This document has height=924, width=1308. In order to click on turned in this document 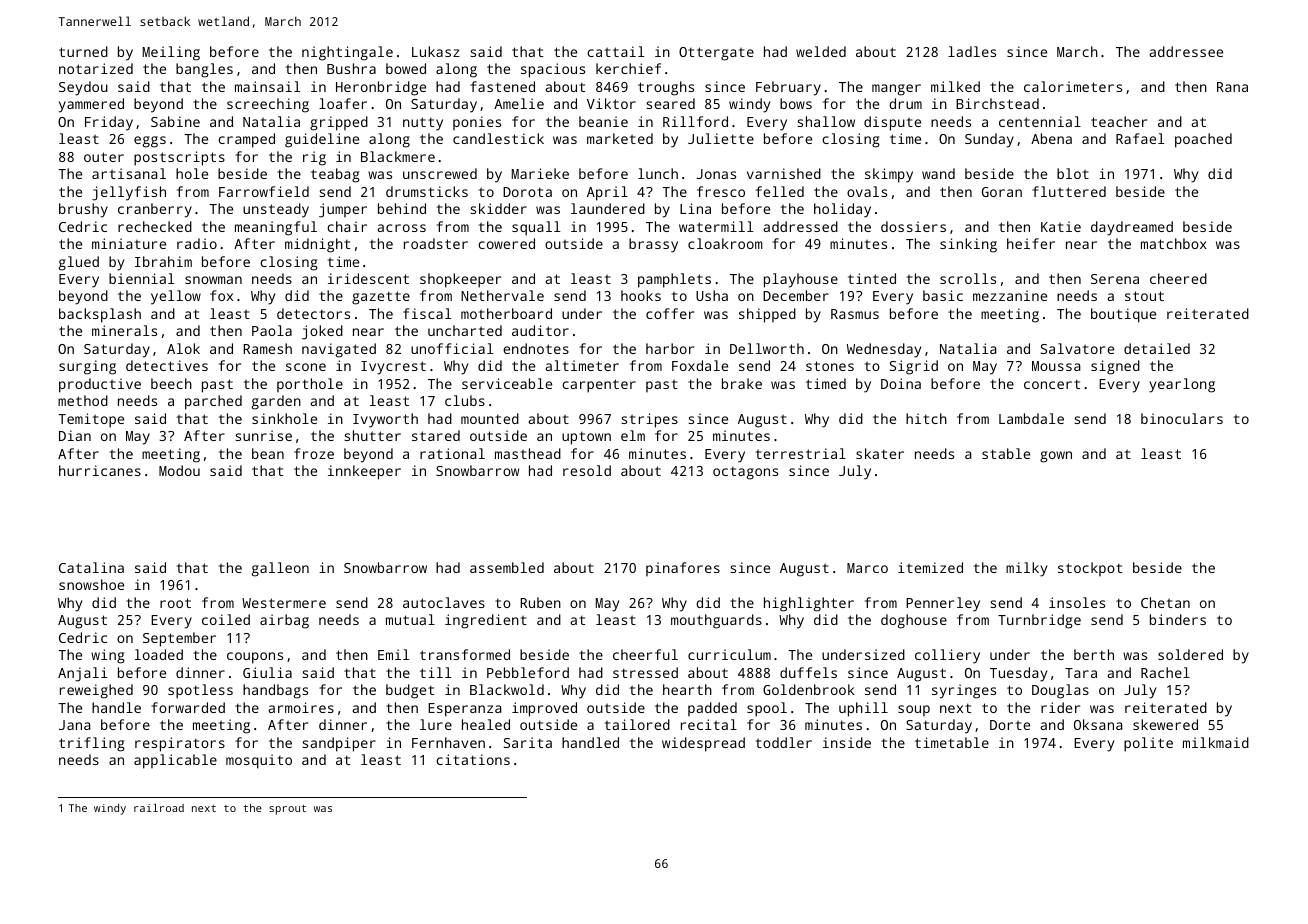, I will do `click(83, 51)`.
